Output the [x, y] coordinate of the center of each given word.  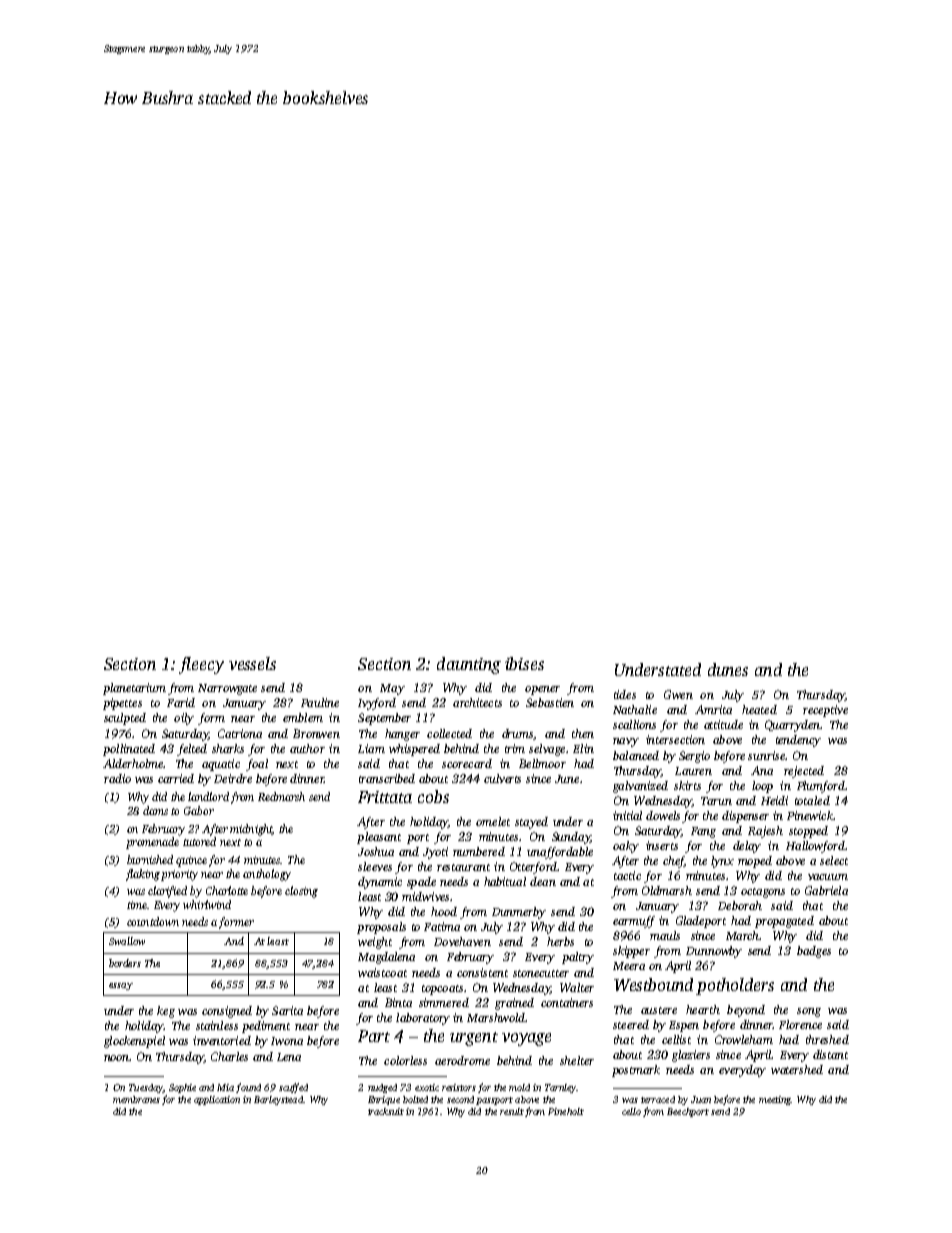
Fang [703, 832]
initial [627, 815]
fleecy [201, 665]
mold [519, 1087]
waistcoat [382, 972]
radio [117, 778]
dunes [728, 669]
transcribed [387, 778]
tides [625, 694]
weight [375, 943]
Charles [229, 1056]
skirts [687, 785]
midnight [251, 830]
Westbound [653, 984]
